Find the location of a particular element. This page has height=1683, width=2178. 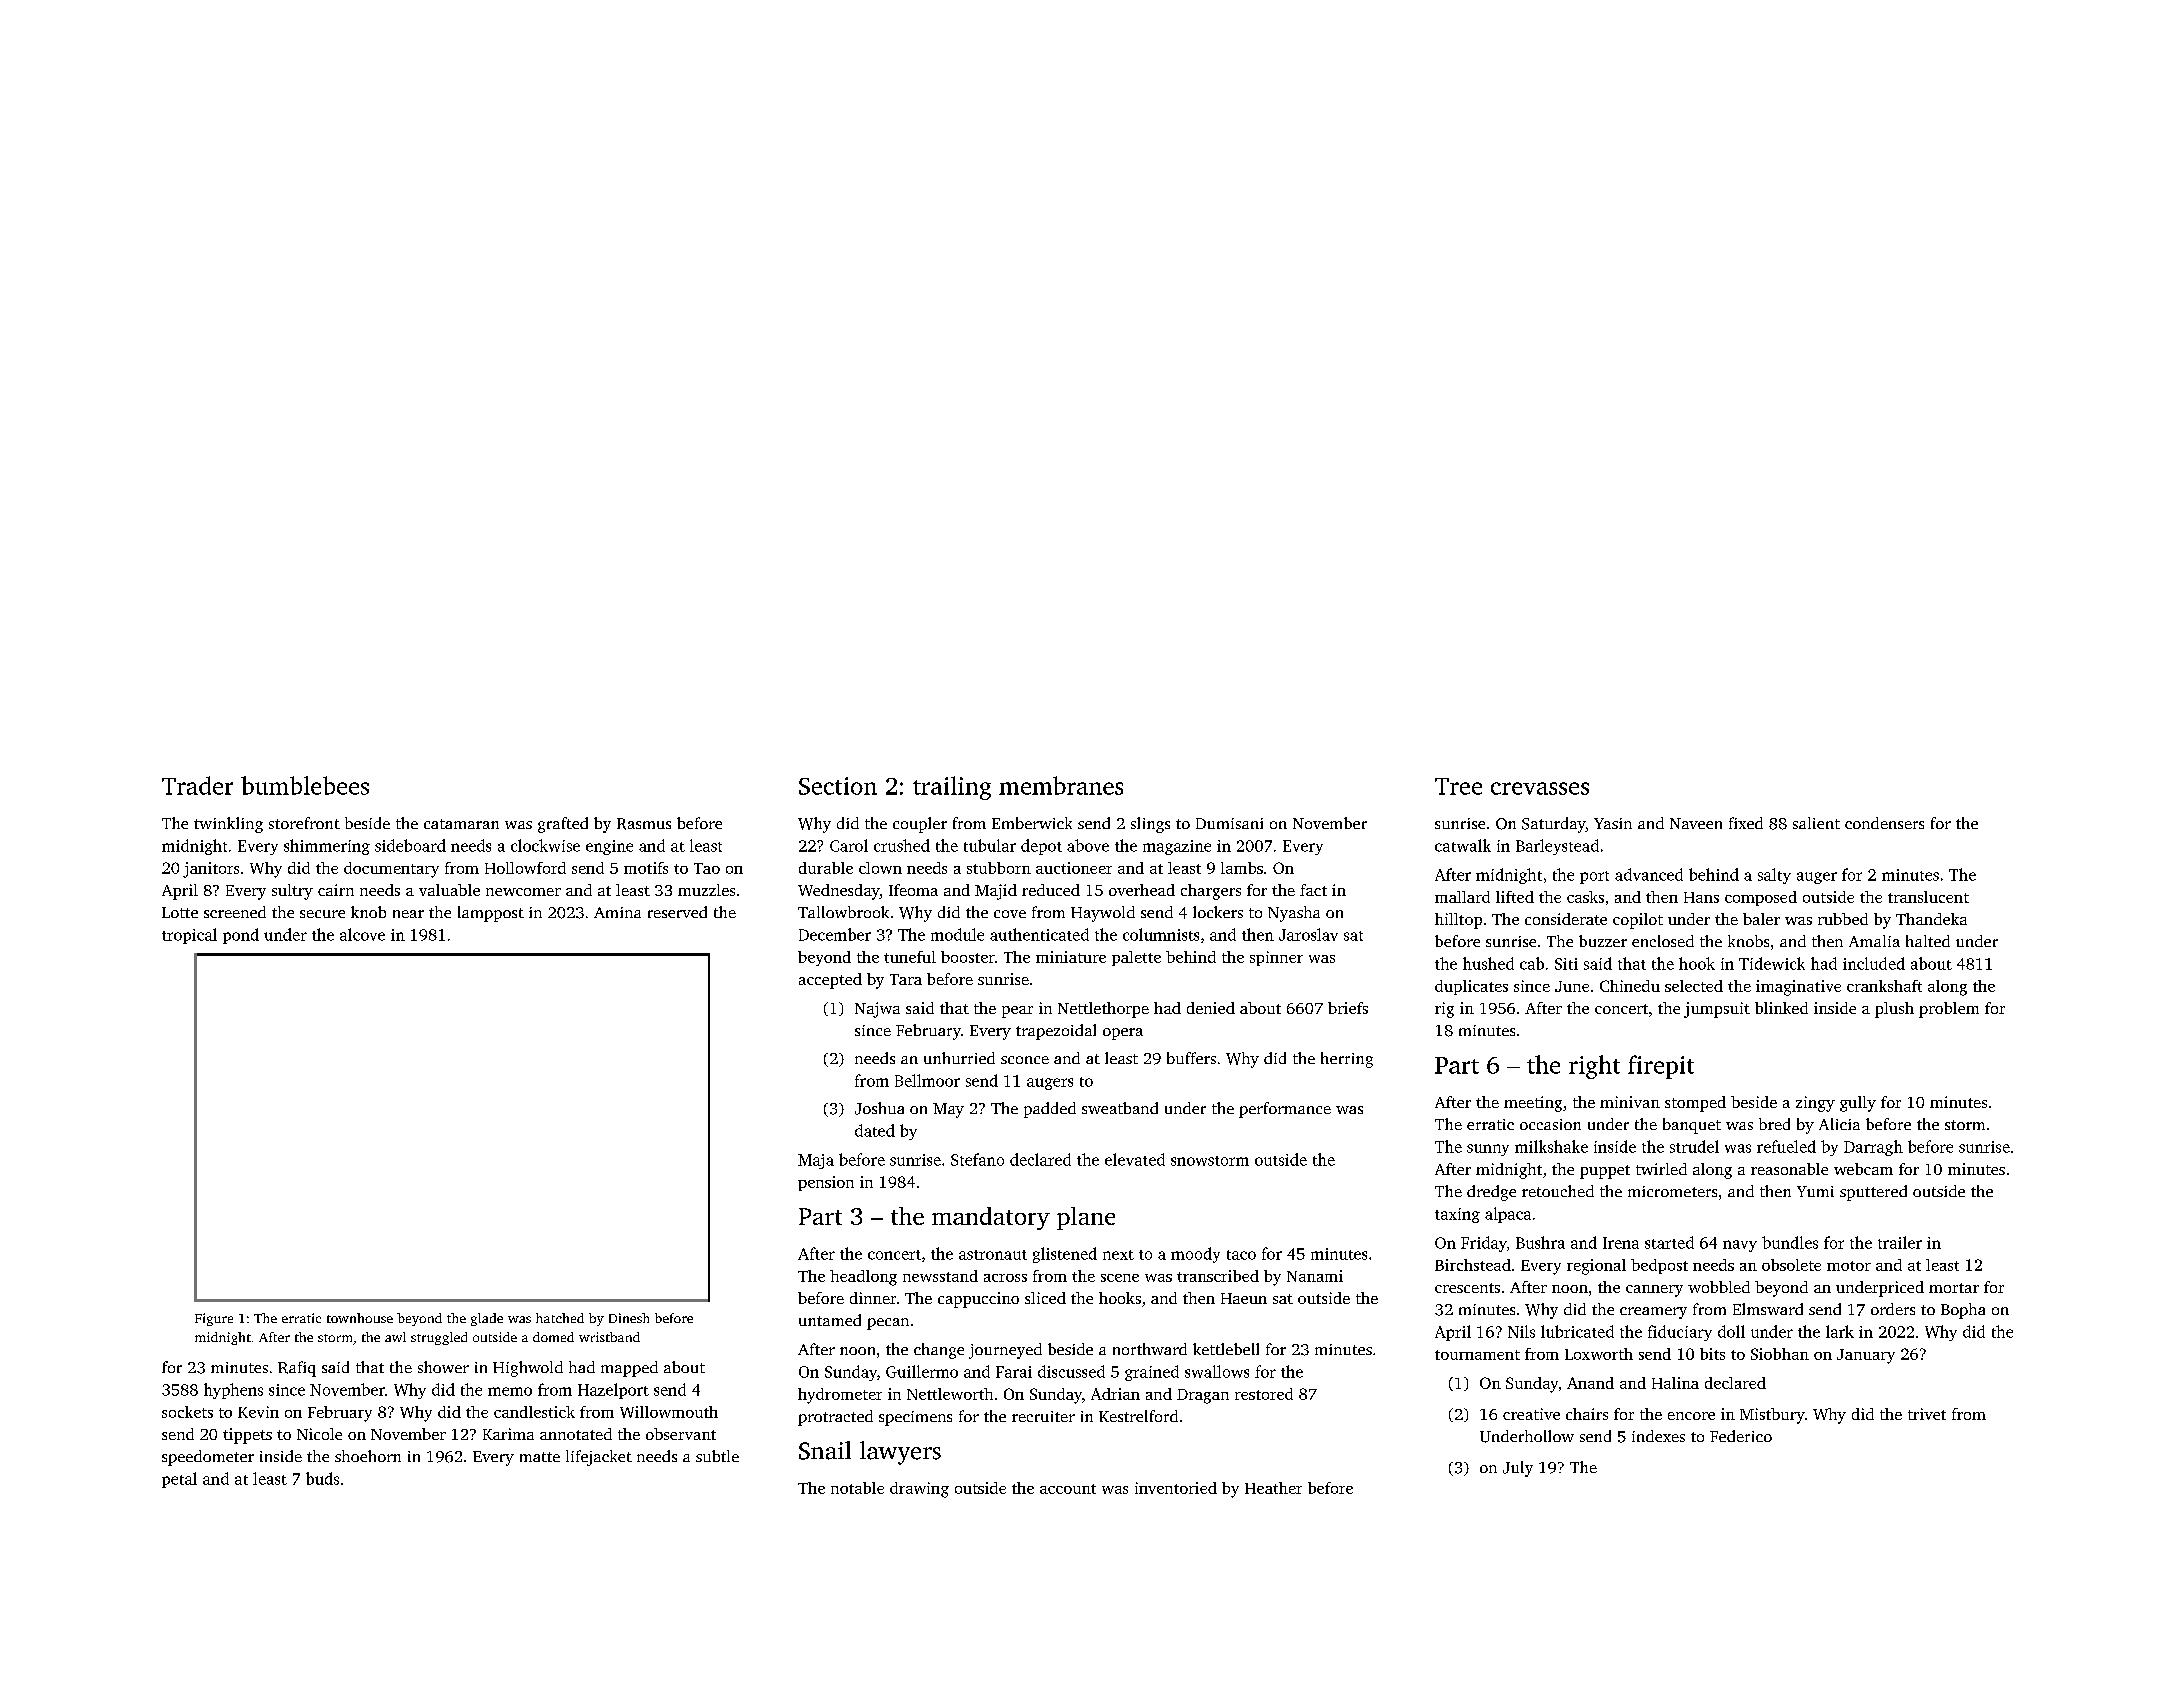

pension is located at coordinates (826, 1183).
